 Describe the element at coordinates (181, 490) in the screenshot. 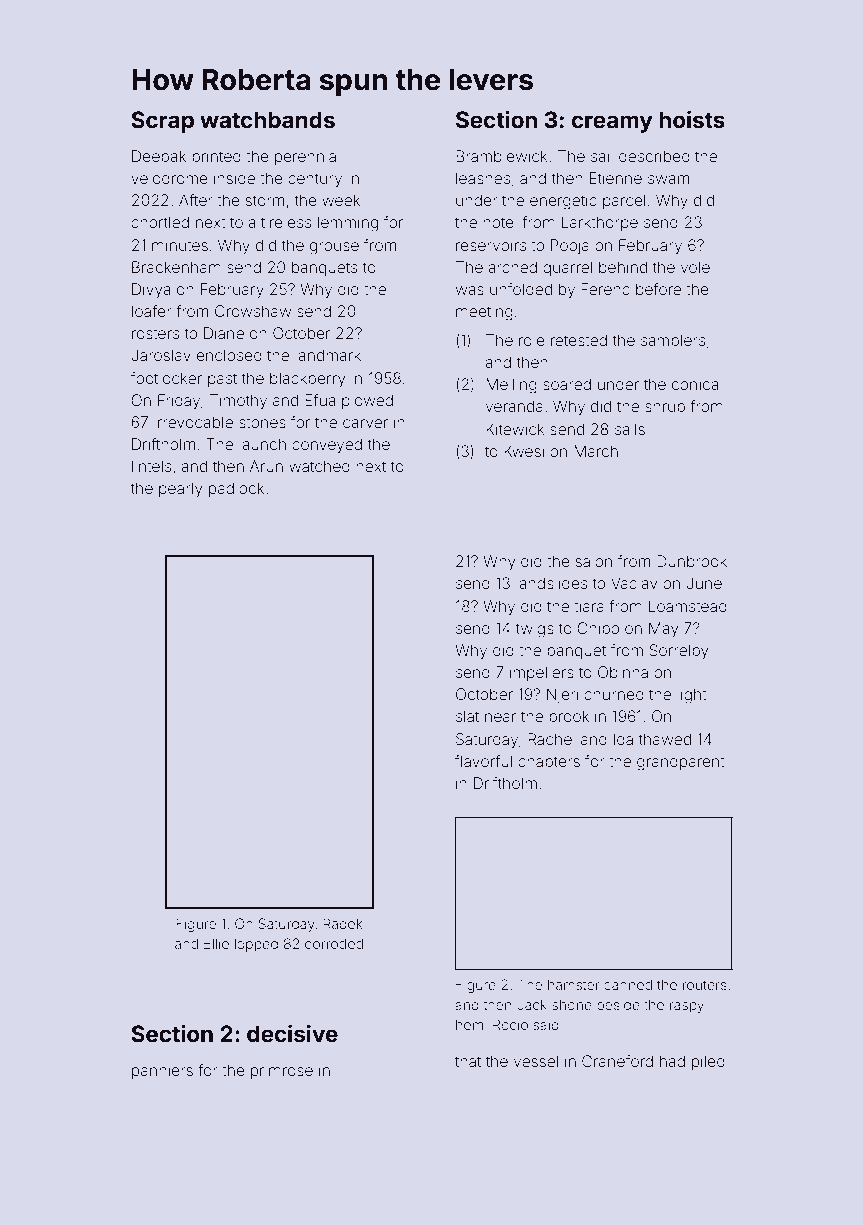

I see `pearly` at that location.
